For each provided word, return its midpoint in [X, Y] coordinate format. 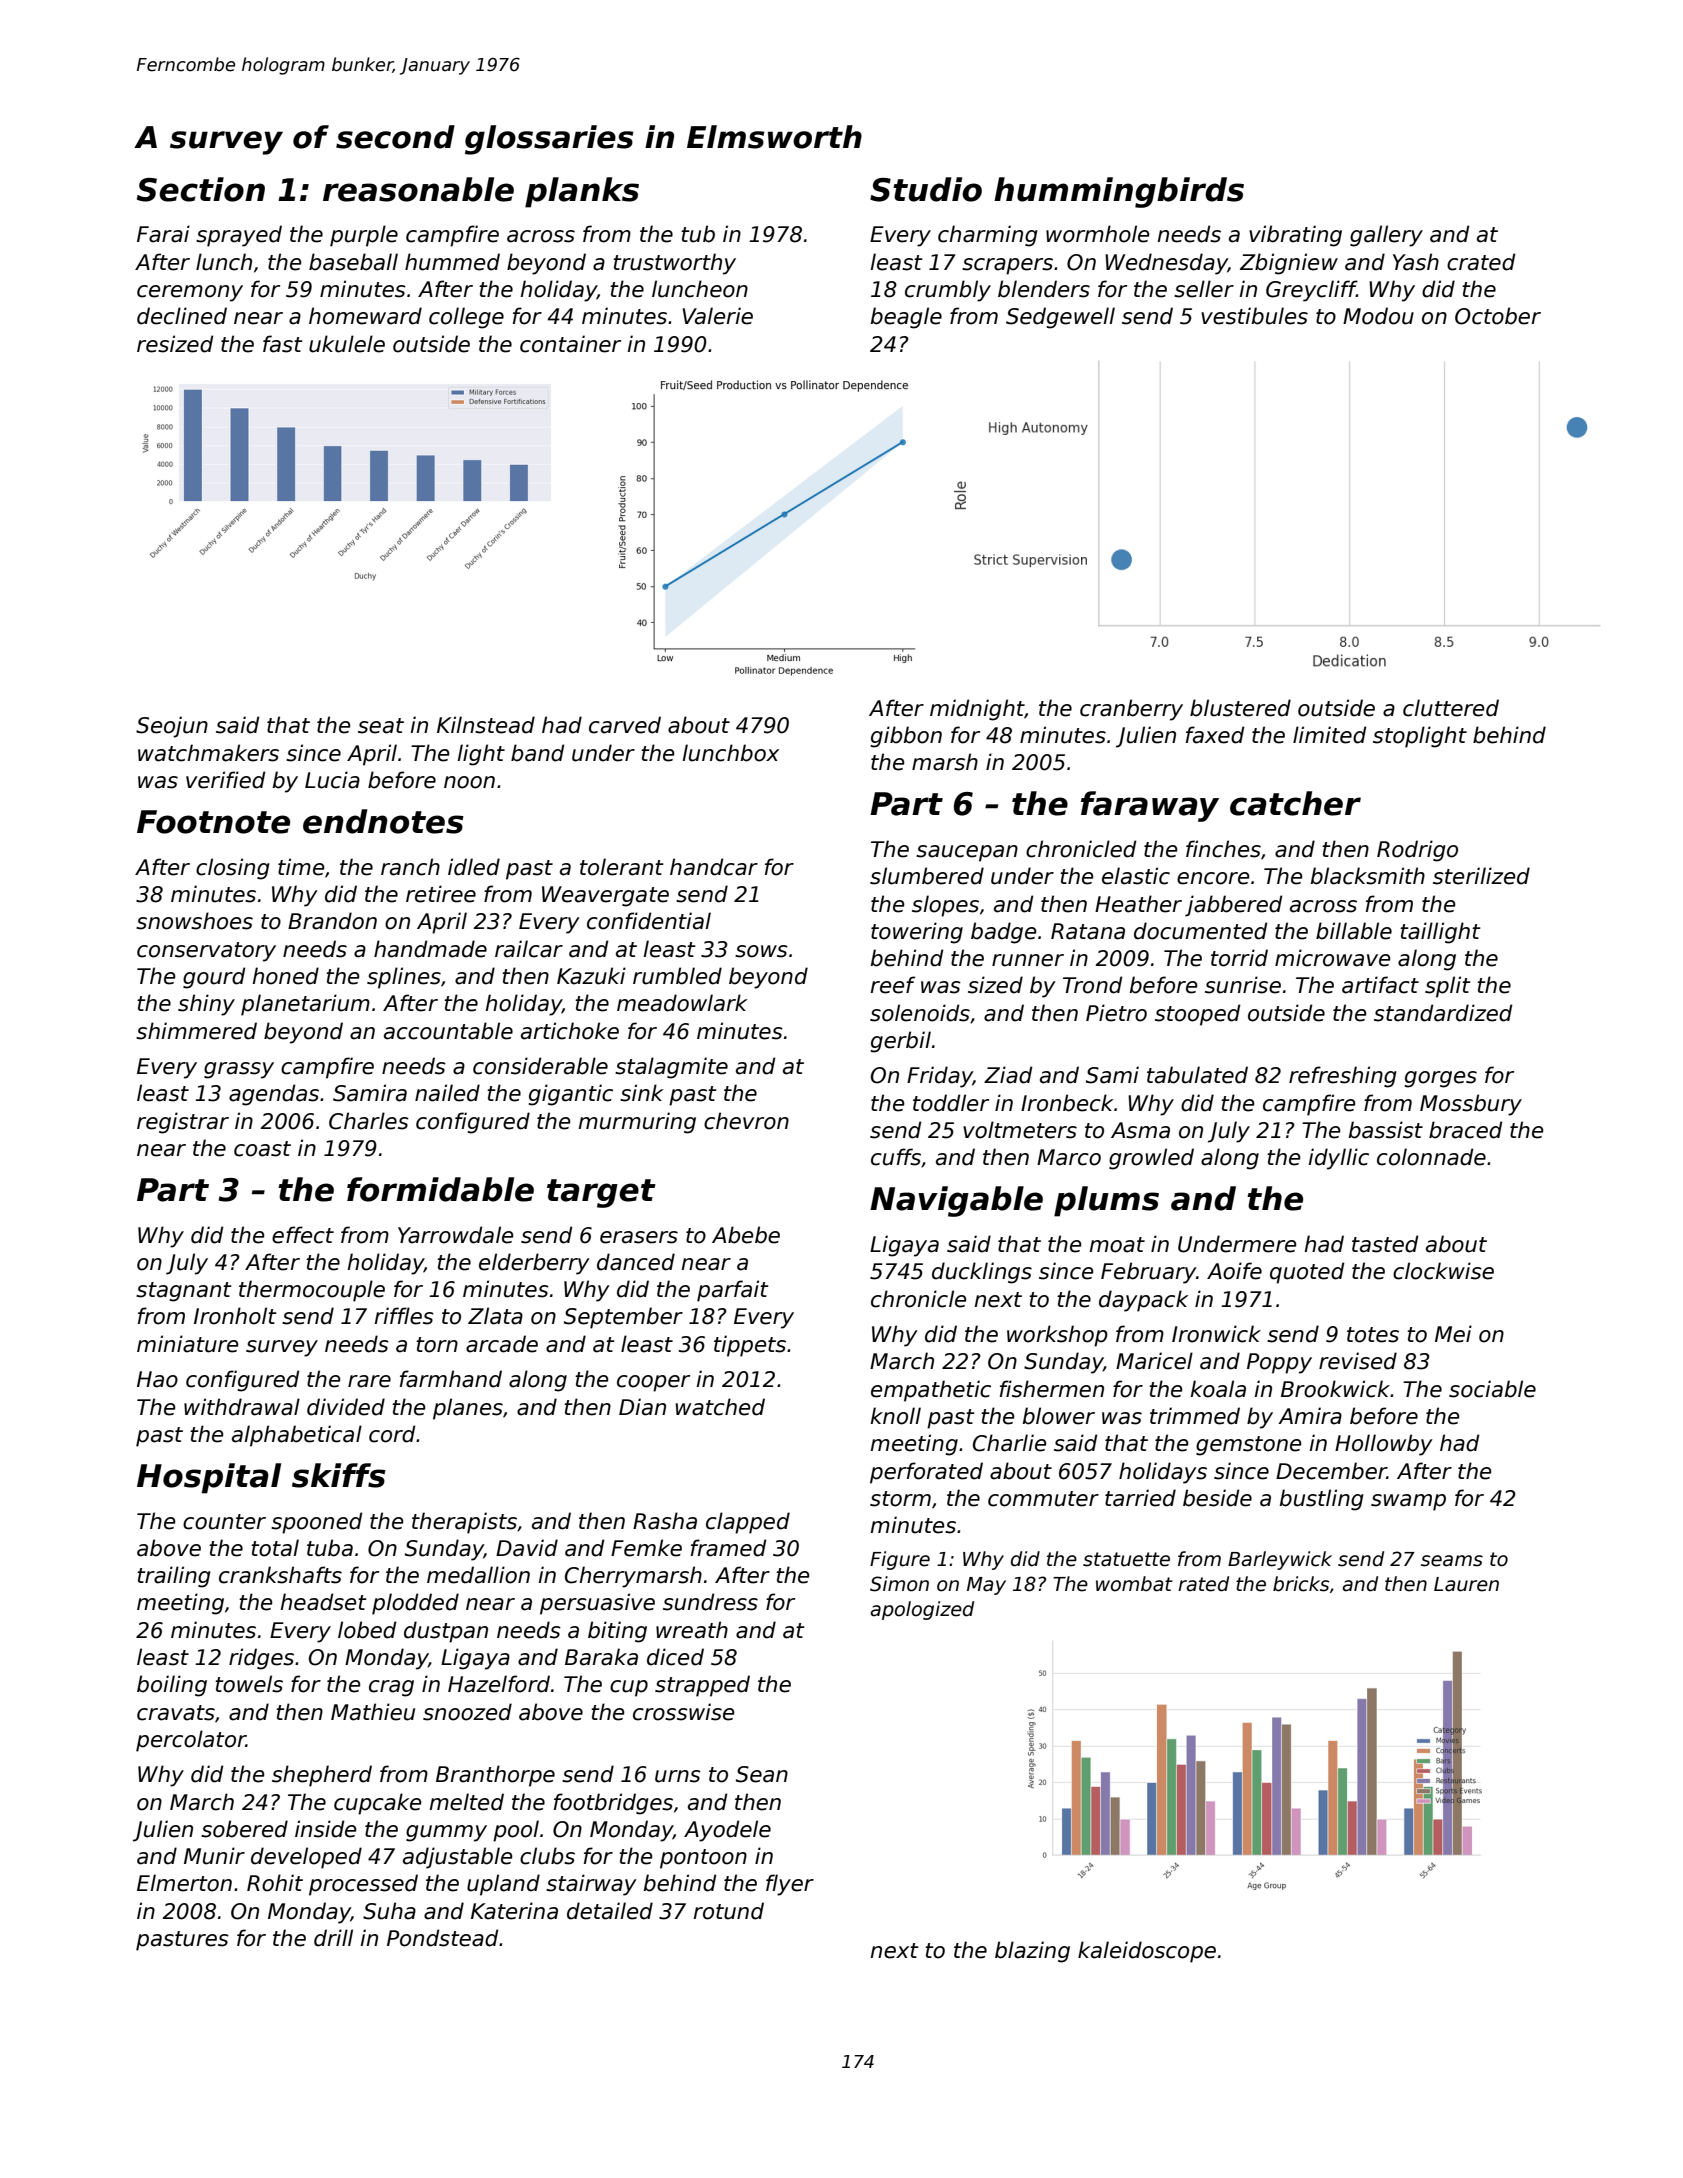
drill [333, 1938]
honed [285, 976]
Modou [1378, 316]
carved [625, 725]
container [570, 344]
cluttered [1451, 708]
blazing [1032, 1952]
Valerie [718, 316]
